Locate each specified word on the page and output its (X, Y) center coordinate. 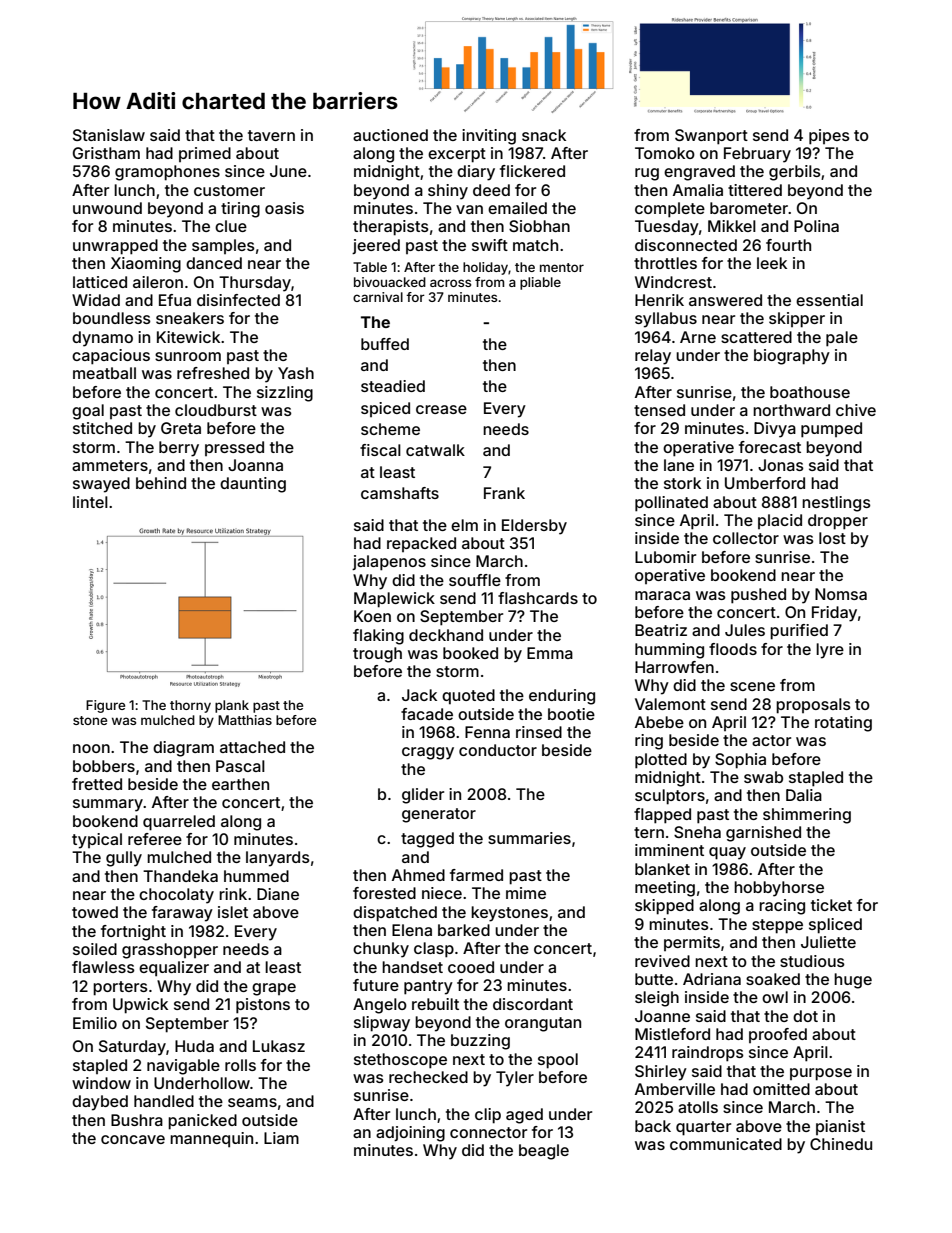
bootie (571, 714)
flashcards (538, 598)
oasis (284, 208)
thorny (190, 706)
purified (799, 632)
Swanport (711, 137)
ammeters (110, 465)
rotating (843, 724)
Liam (281, 1138)
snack (544, 135)
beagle (544, 1152)
